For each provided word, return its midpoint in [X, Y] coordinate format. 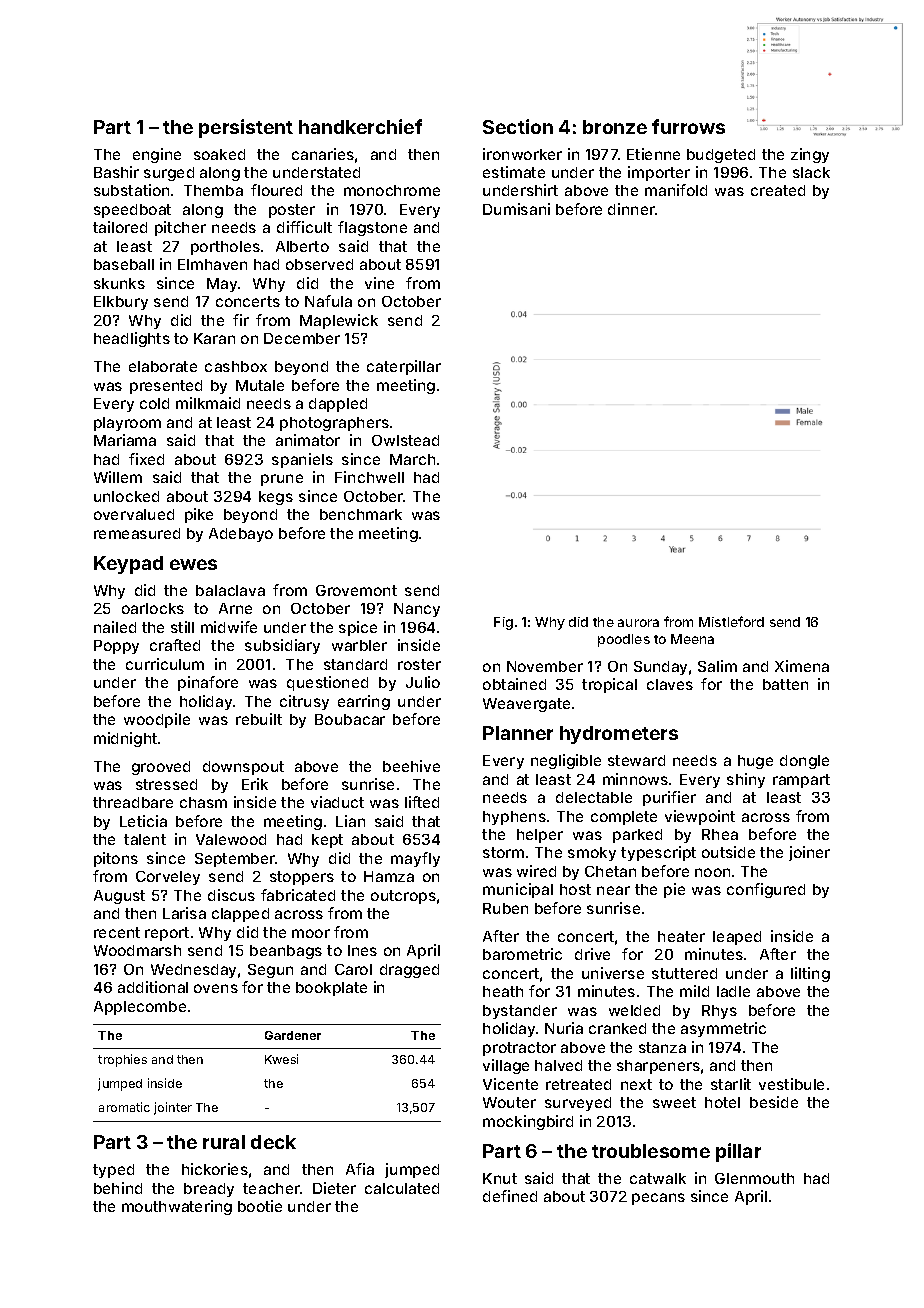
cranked [617, 1028]
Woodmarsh [137, 950]
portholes [225, 248]
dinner [631, 209]
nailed [115, 627]
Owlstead [405, 440]
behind [118, 1188]
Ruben [505, 908]
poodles [624, 640]
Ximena [802, 666]
